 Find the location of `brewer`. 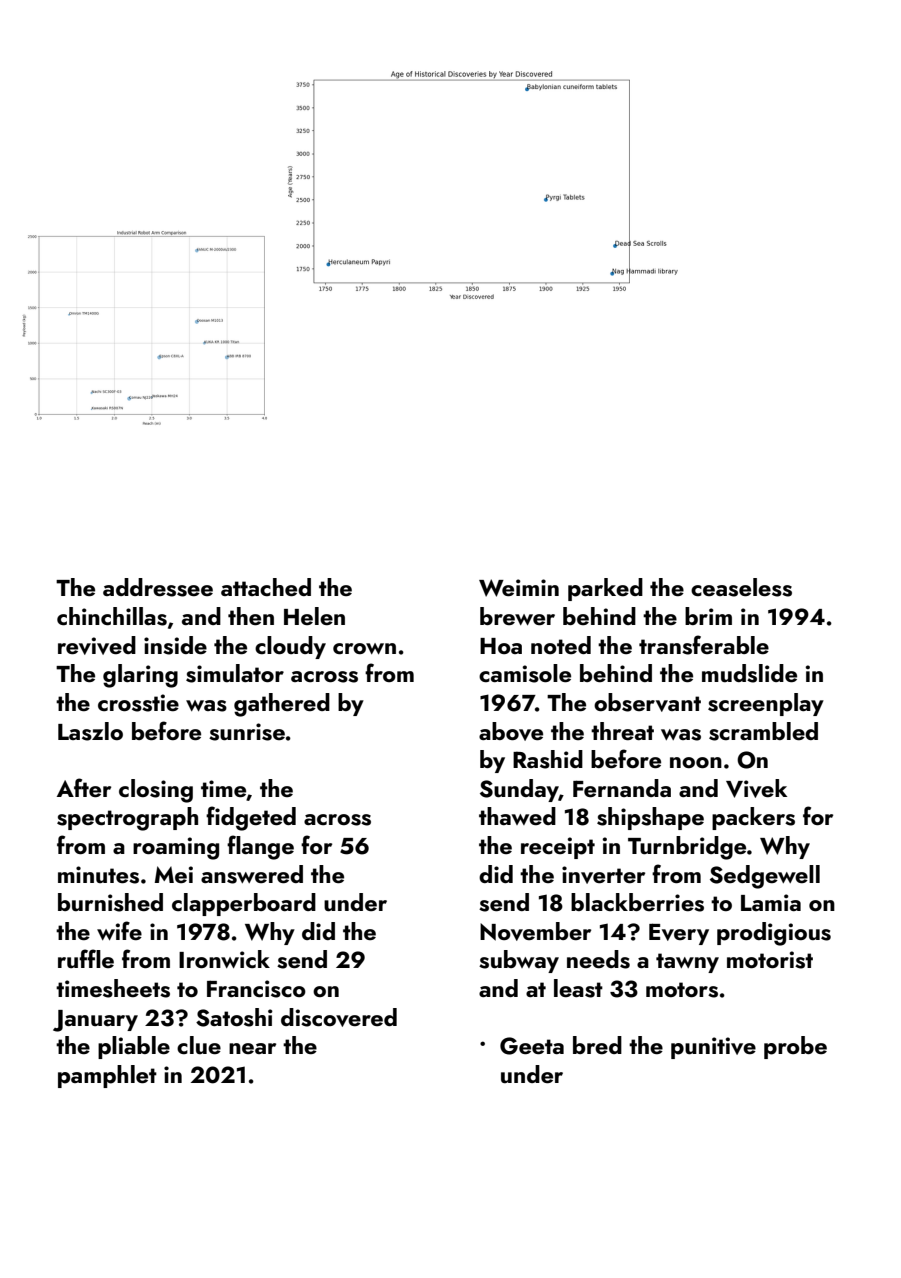

brewer is located at coordinates (517, 616).
